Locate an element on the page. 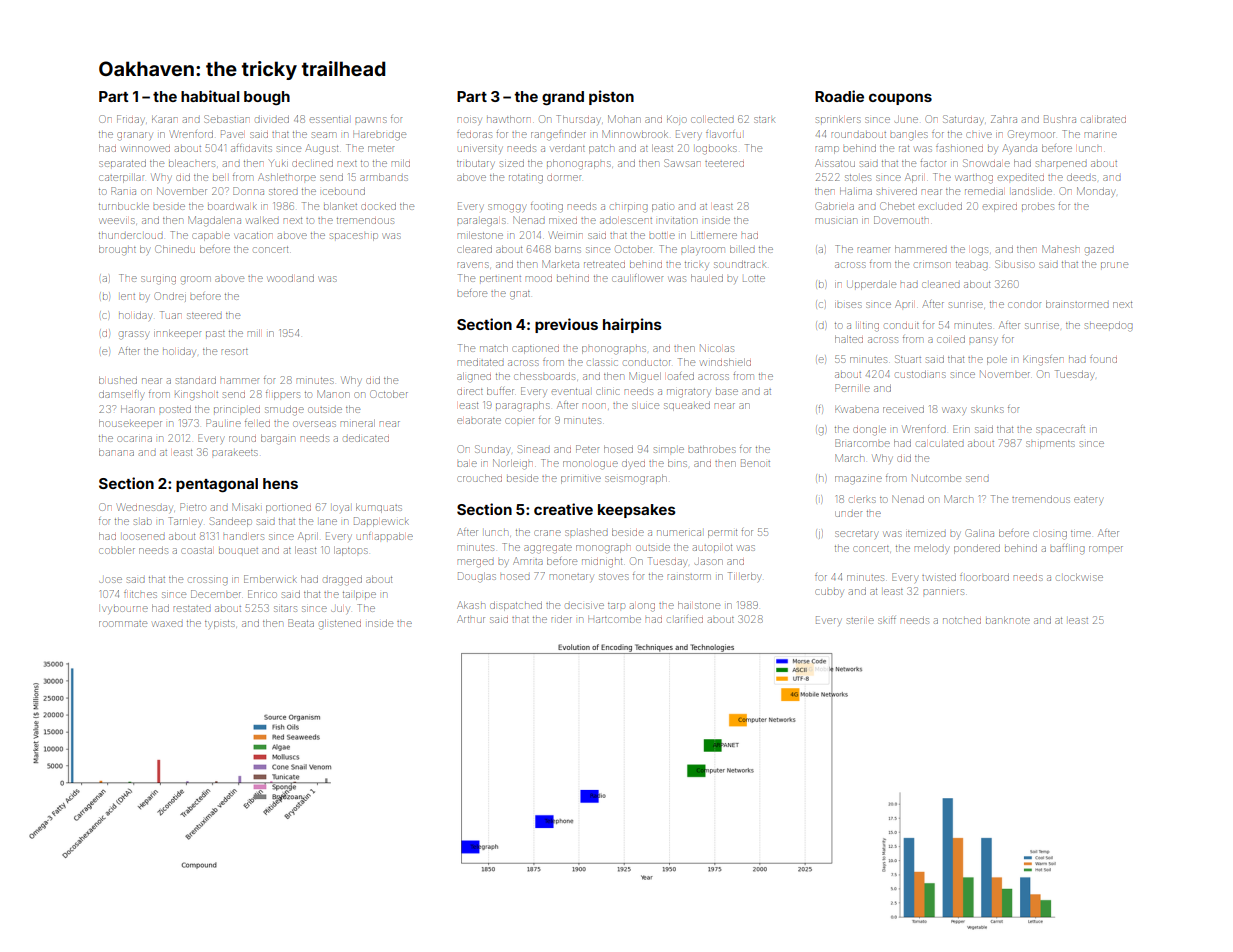 The width and height of the image is (1233, 952). grand is located at coordinates (563, 98).
